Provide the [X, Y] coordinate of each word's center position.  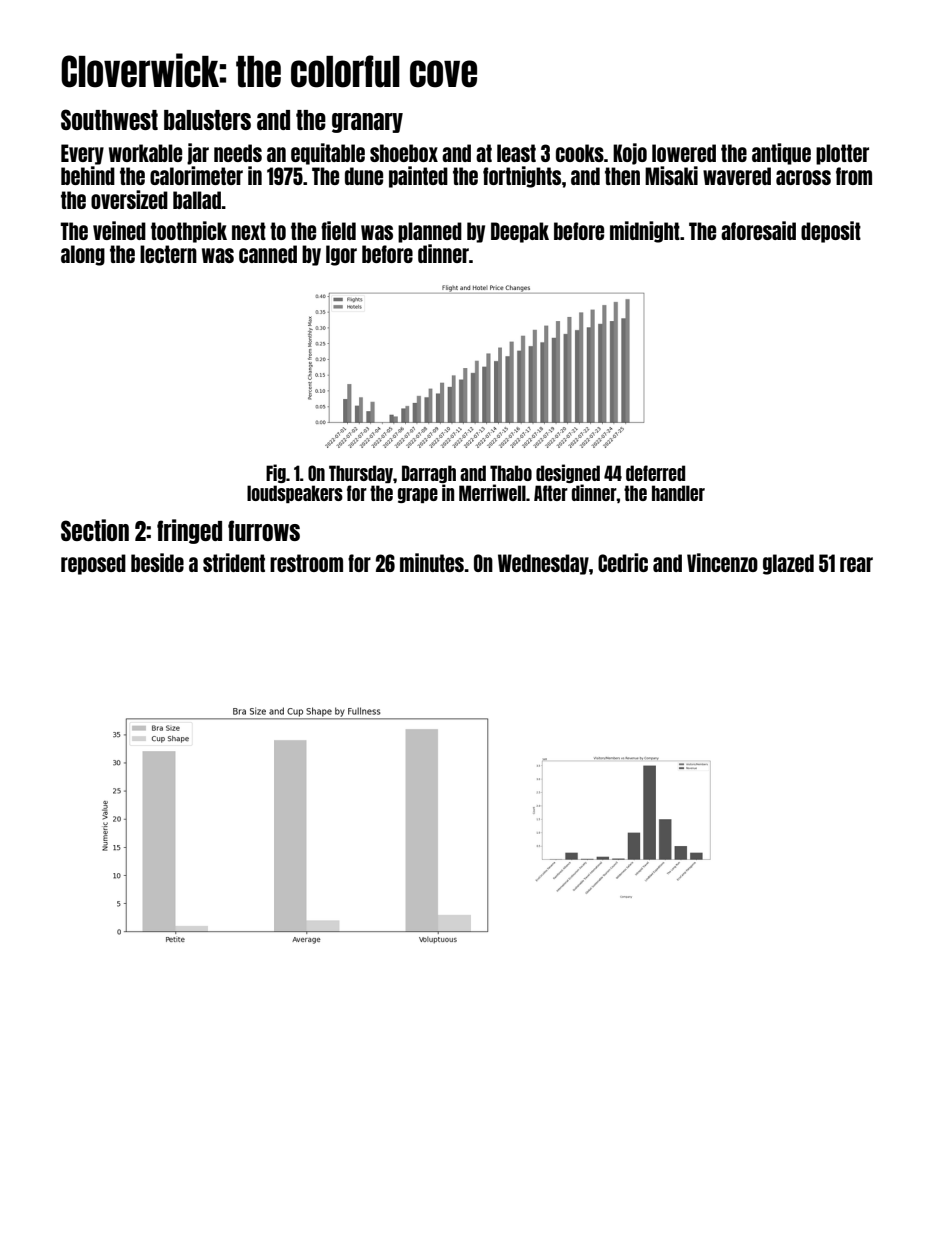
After [551, 493]
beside [157, 562]
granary [367, 123]
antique [781, 154]
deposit [831, 232]
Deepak [520, 232]
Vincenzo [722, 562]
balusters [207, 120]
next [249, 231]
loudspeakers [295, 494]
